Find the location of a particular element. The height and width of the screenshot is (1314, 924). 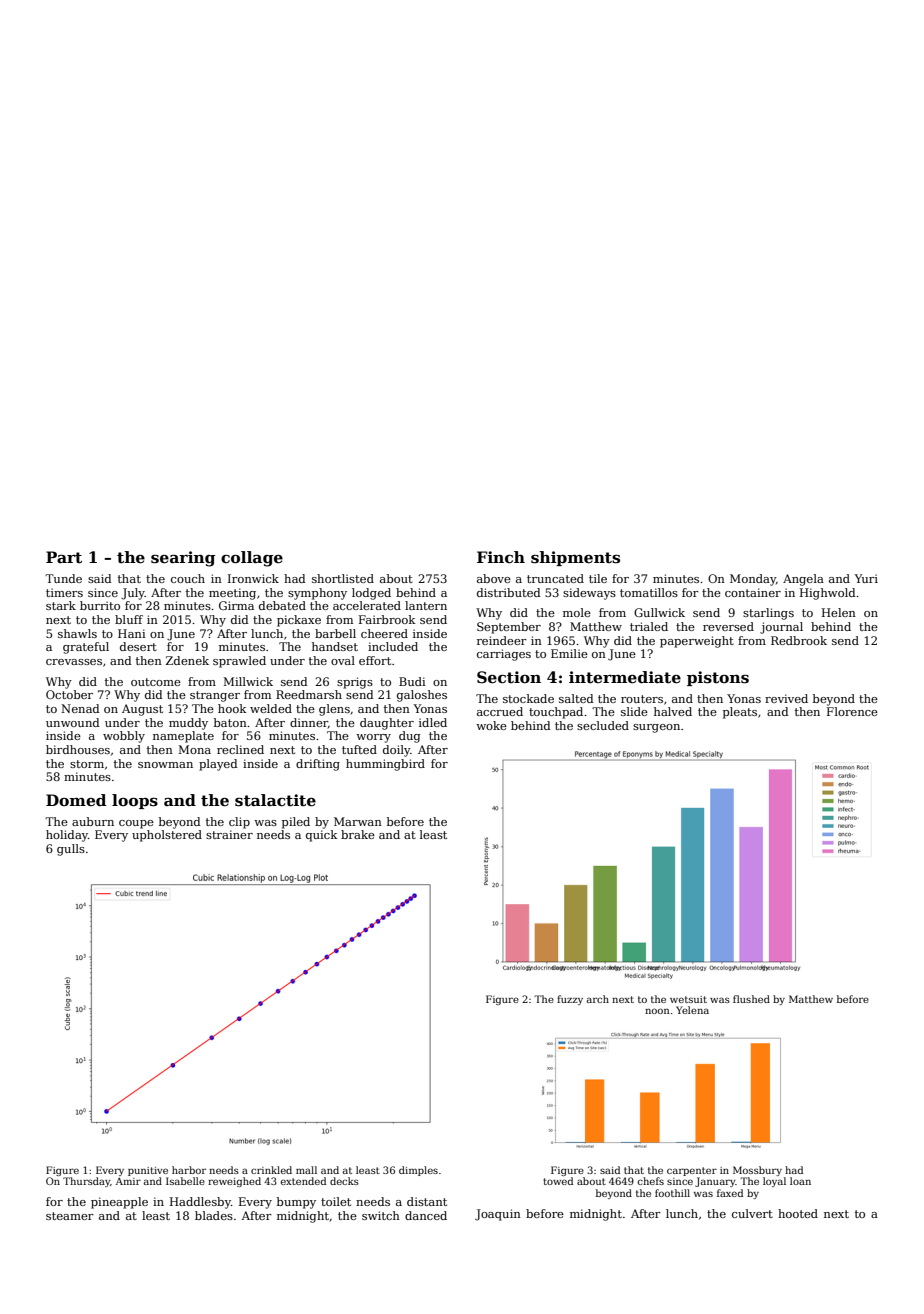

Amir is located at coordinates (128, 1181).
